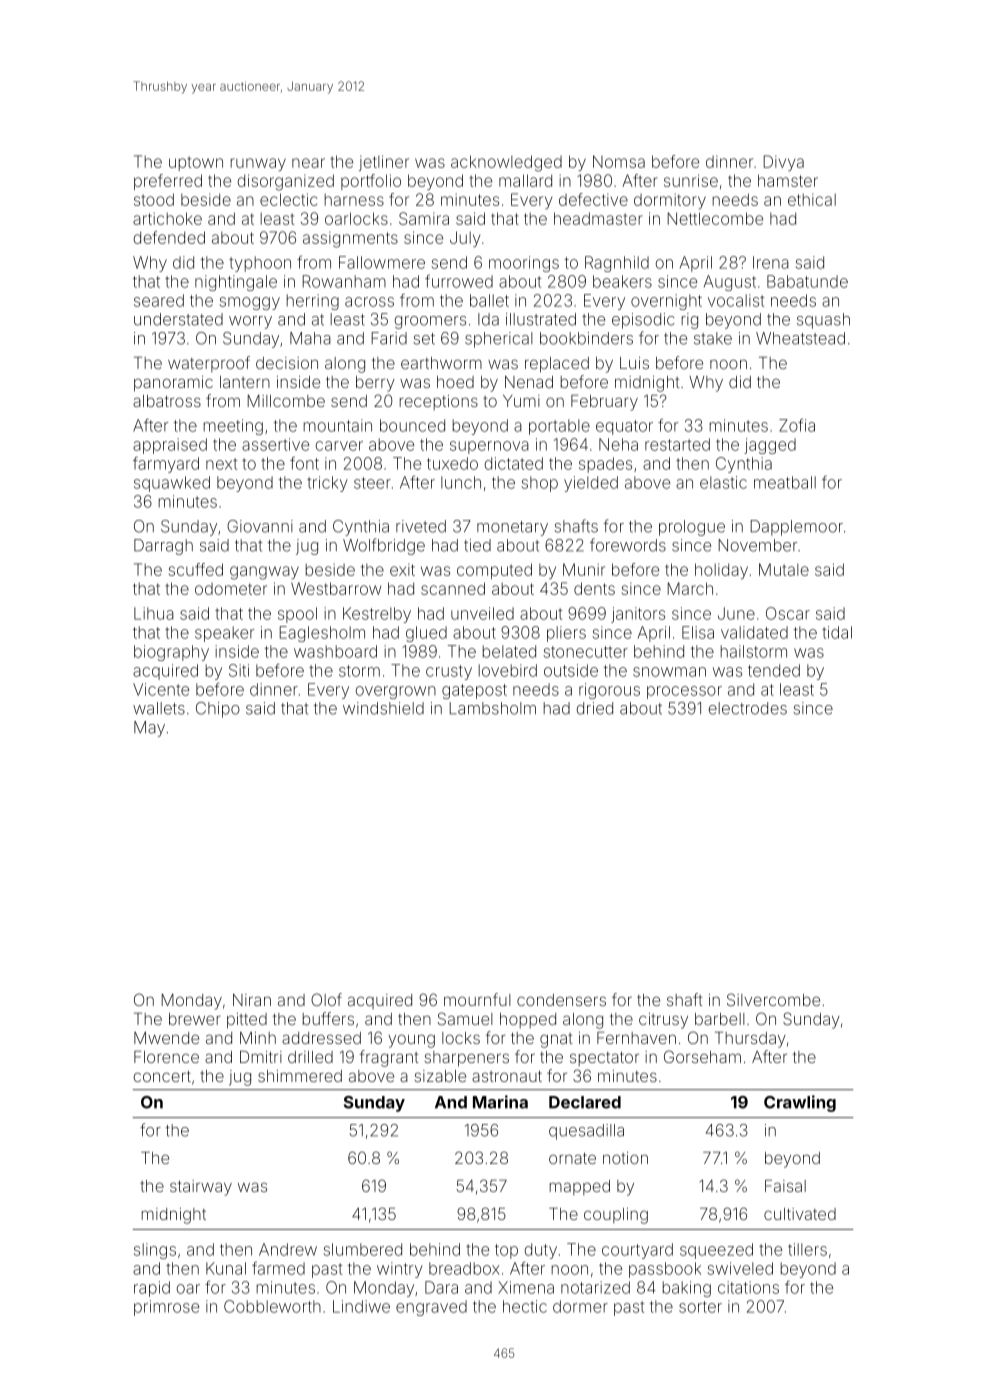  What do you see at coordinates (196, 163) in the image?
I see `uptown` at bounding box center [196, 163].
